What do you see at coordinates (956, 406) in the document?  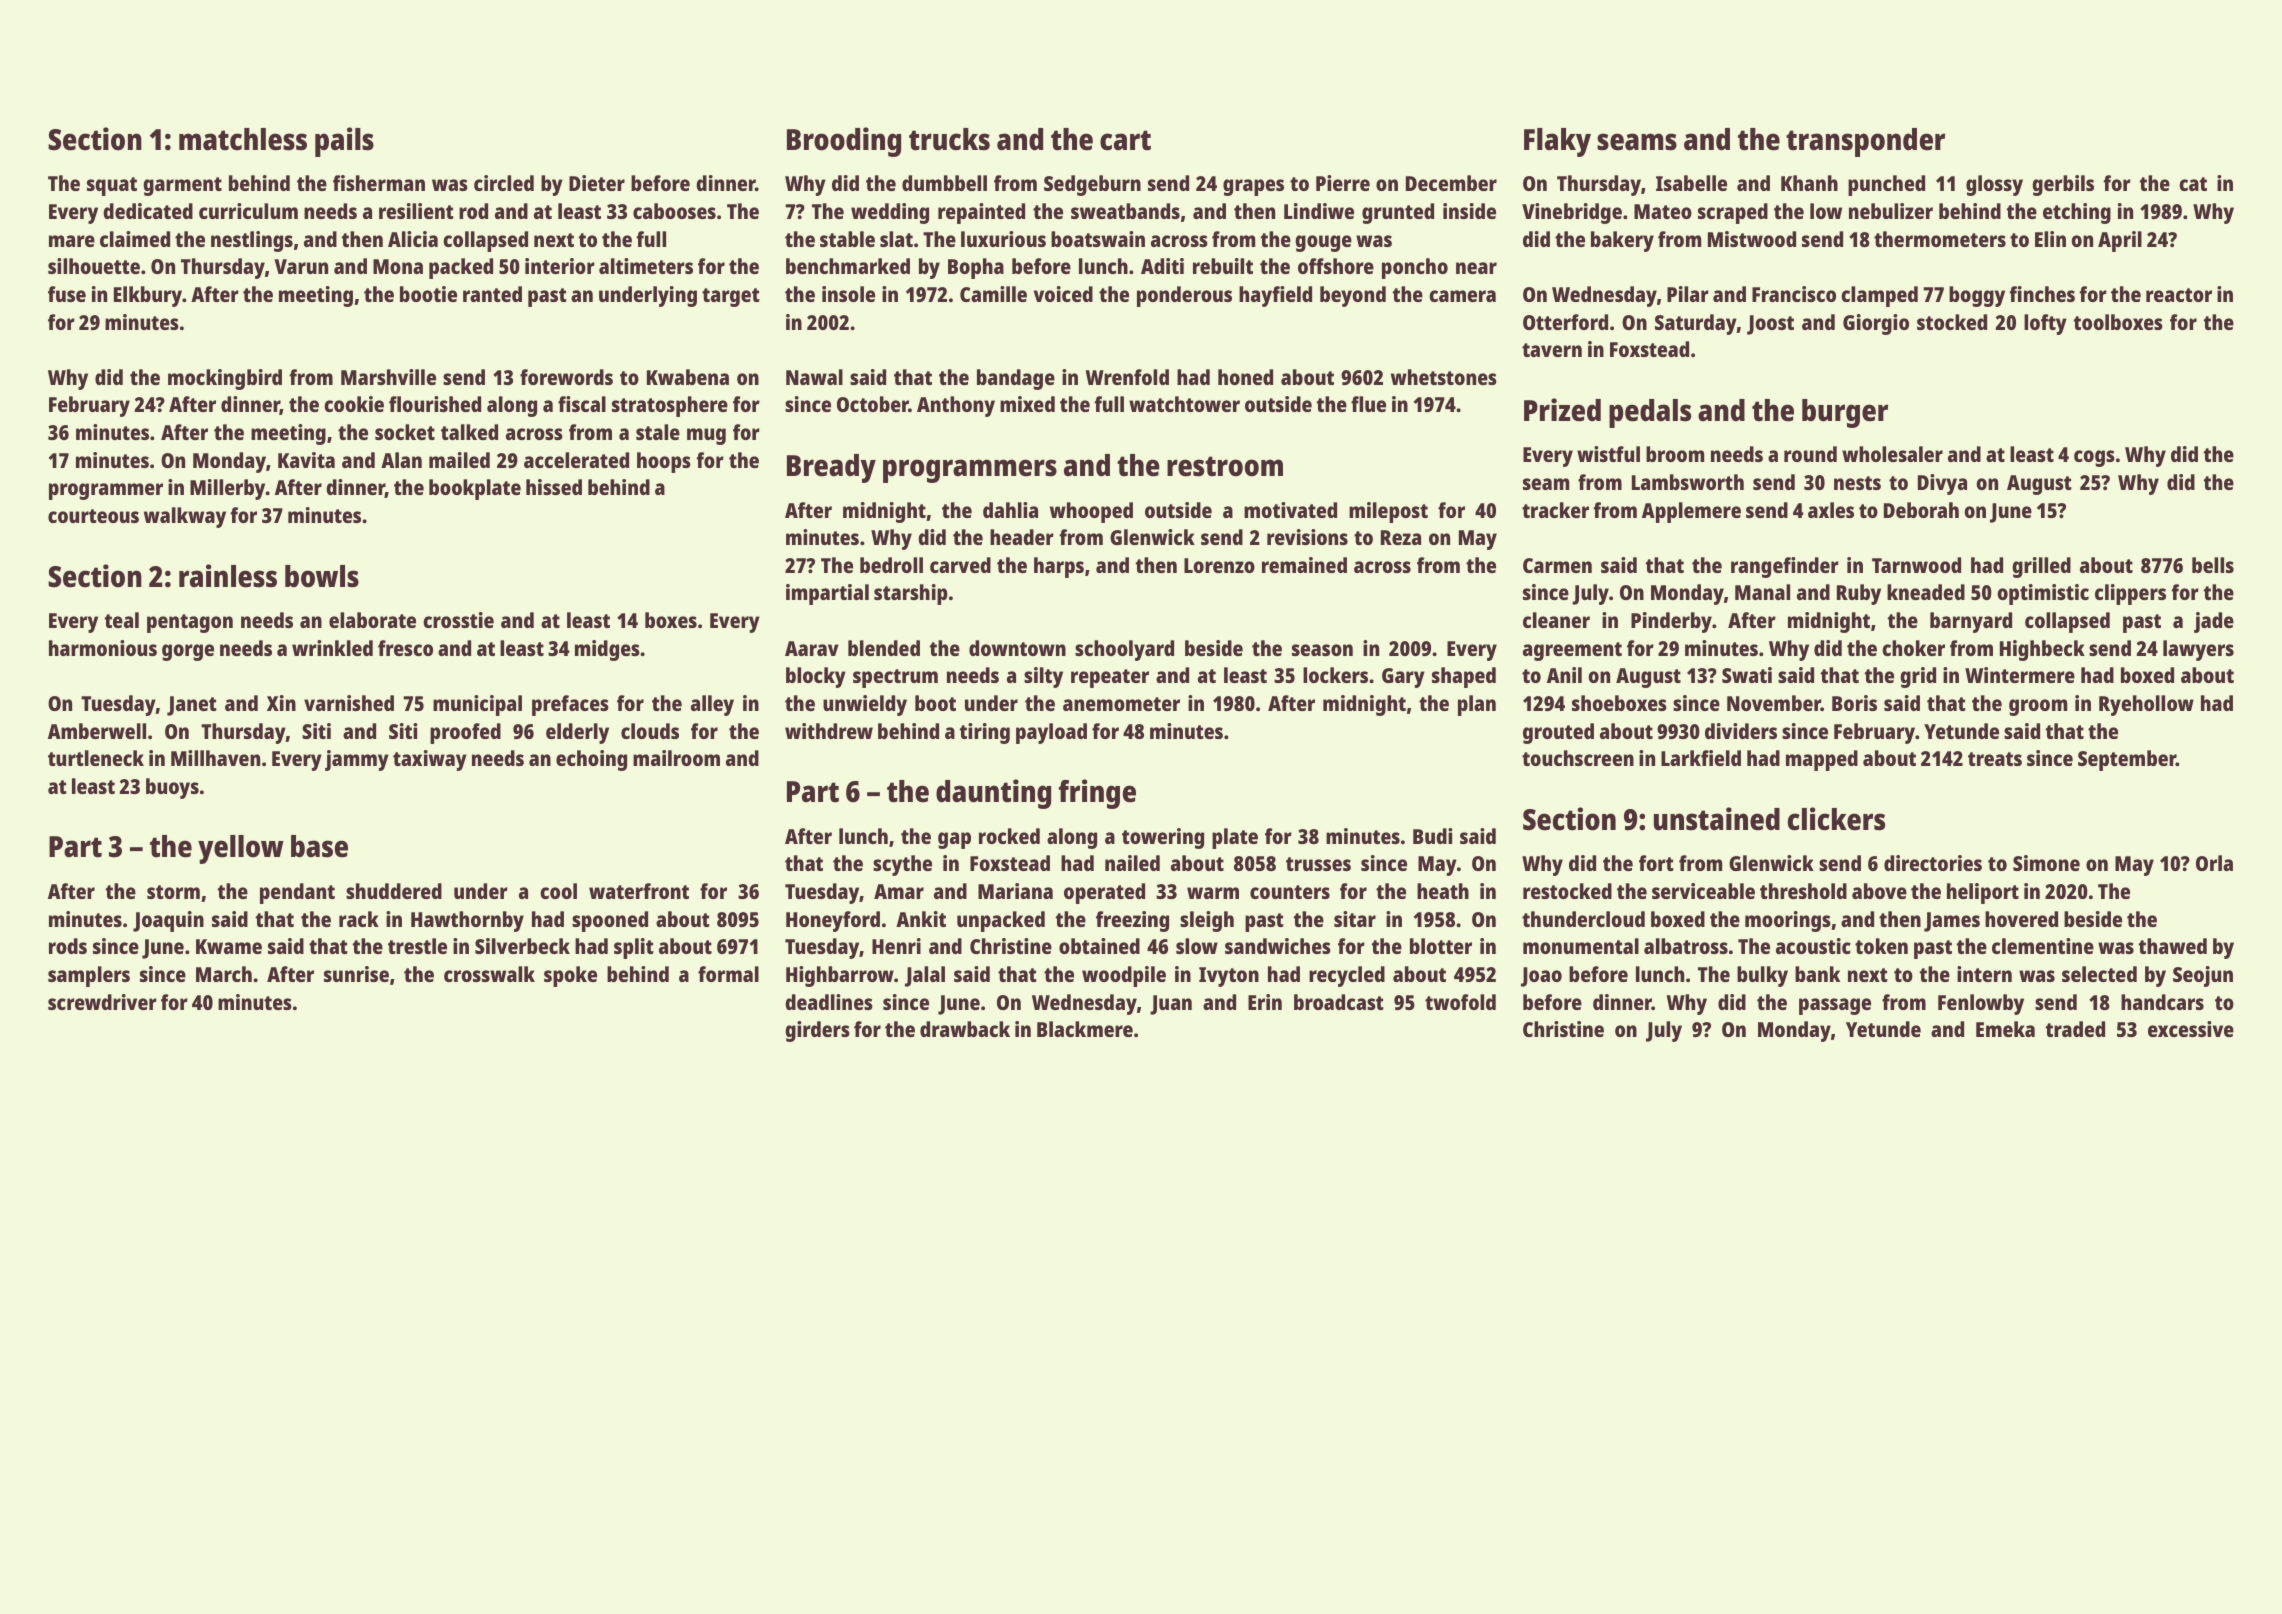 I see `Anthony` at bounding box center [956, 406].
